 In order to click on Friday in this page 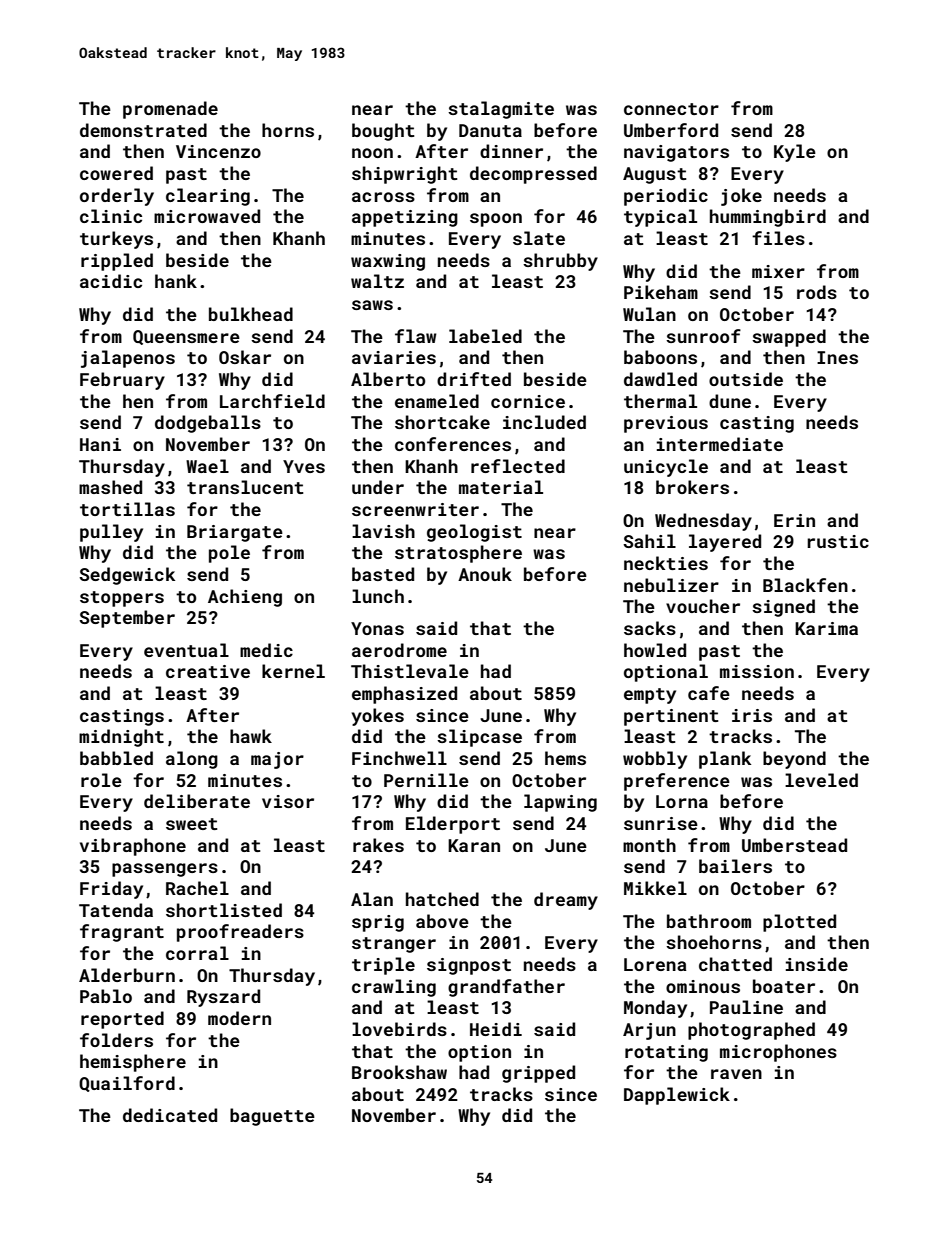, I will do `click(111, 890)`.
